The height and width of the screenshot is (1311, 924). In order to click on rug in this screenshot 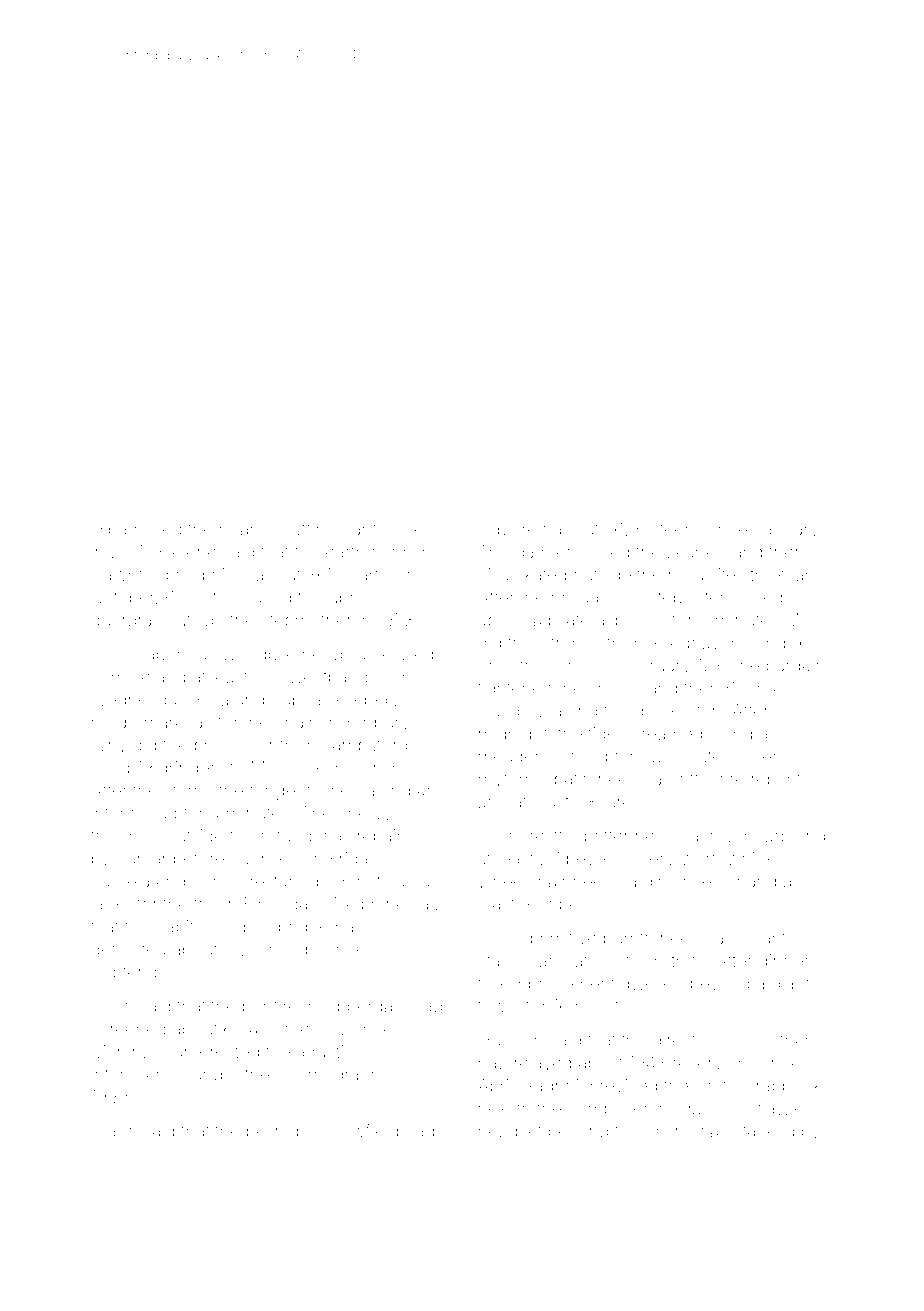, I will do `click(164, 816)`.
